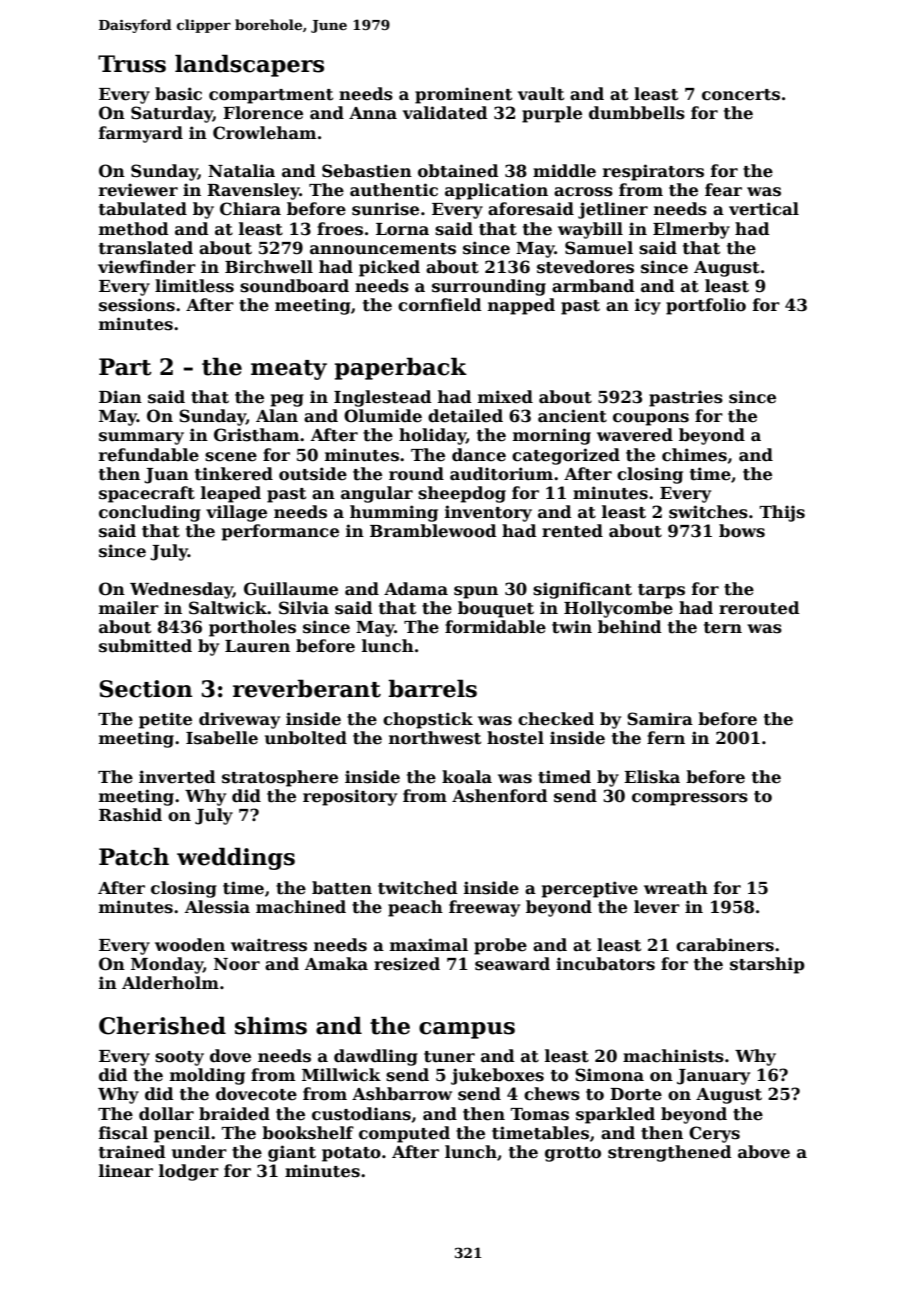 This screenshot has width=908, height=1316. Describe the element at coordinates (280, 778) in the screenshot. I see `stratosphere` at that location.
